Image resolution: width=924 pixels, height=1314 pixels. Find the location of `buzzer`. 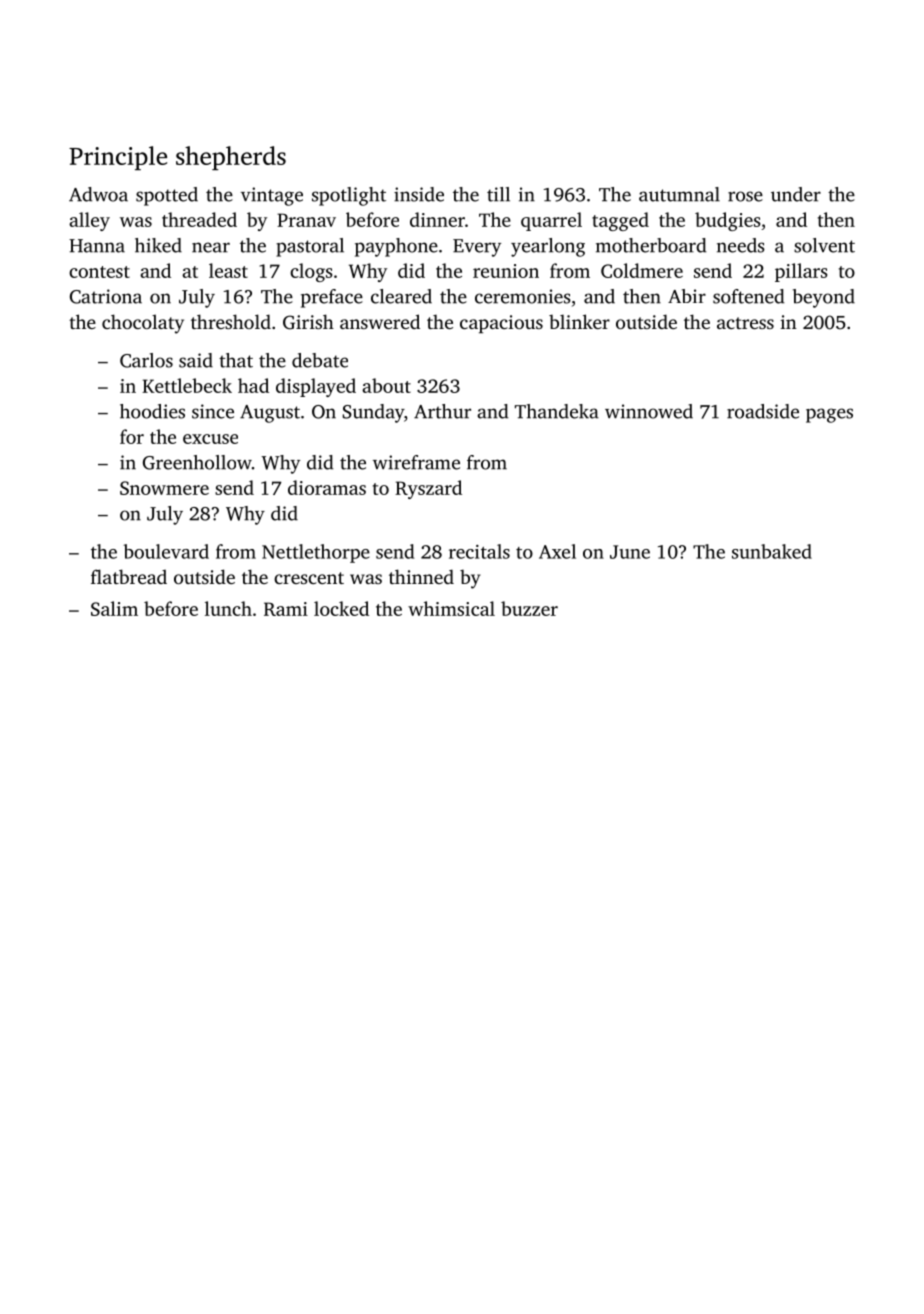

buzzer is located at coordinates (529, 608).
